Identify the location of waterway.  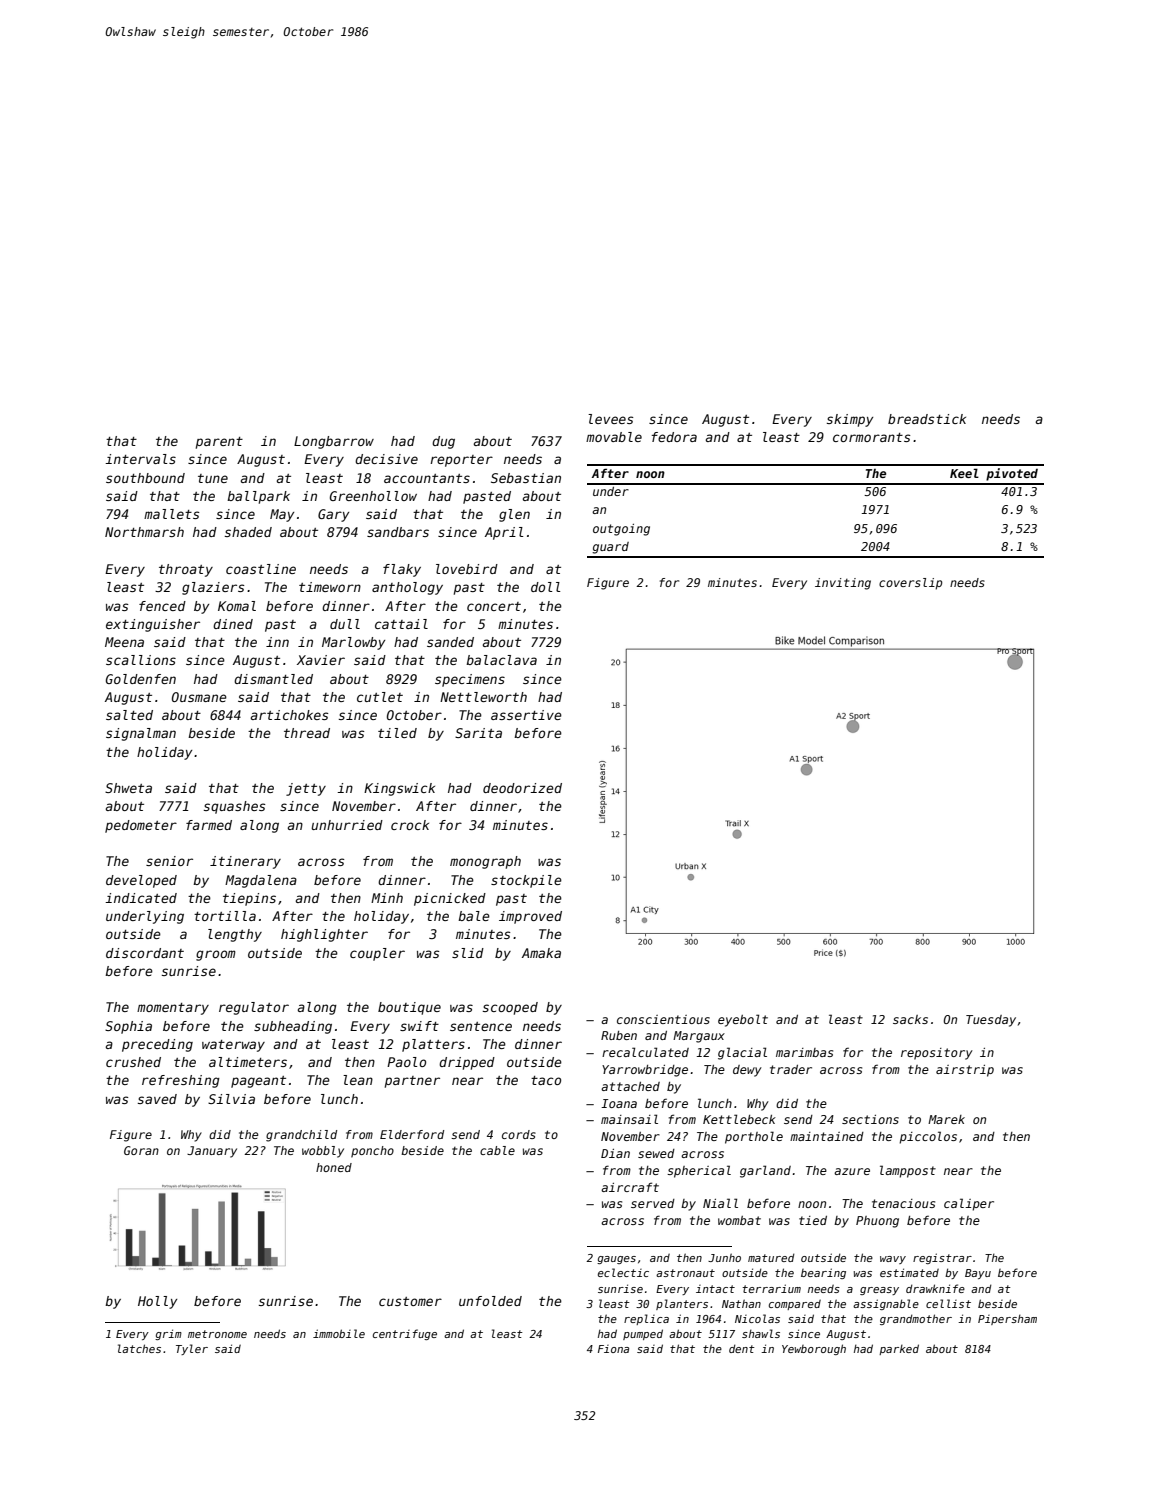
(233, 1046).
